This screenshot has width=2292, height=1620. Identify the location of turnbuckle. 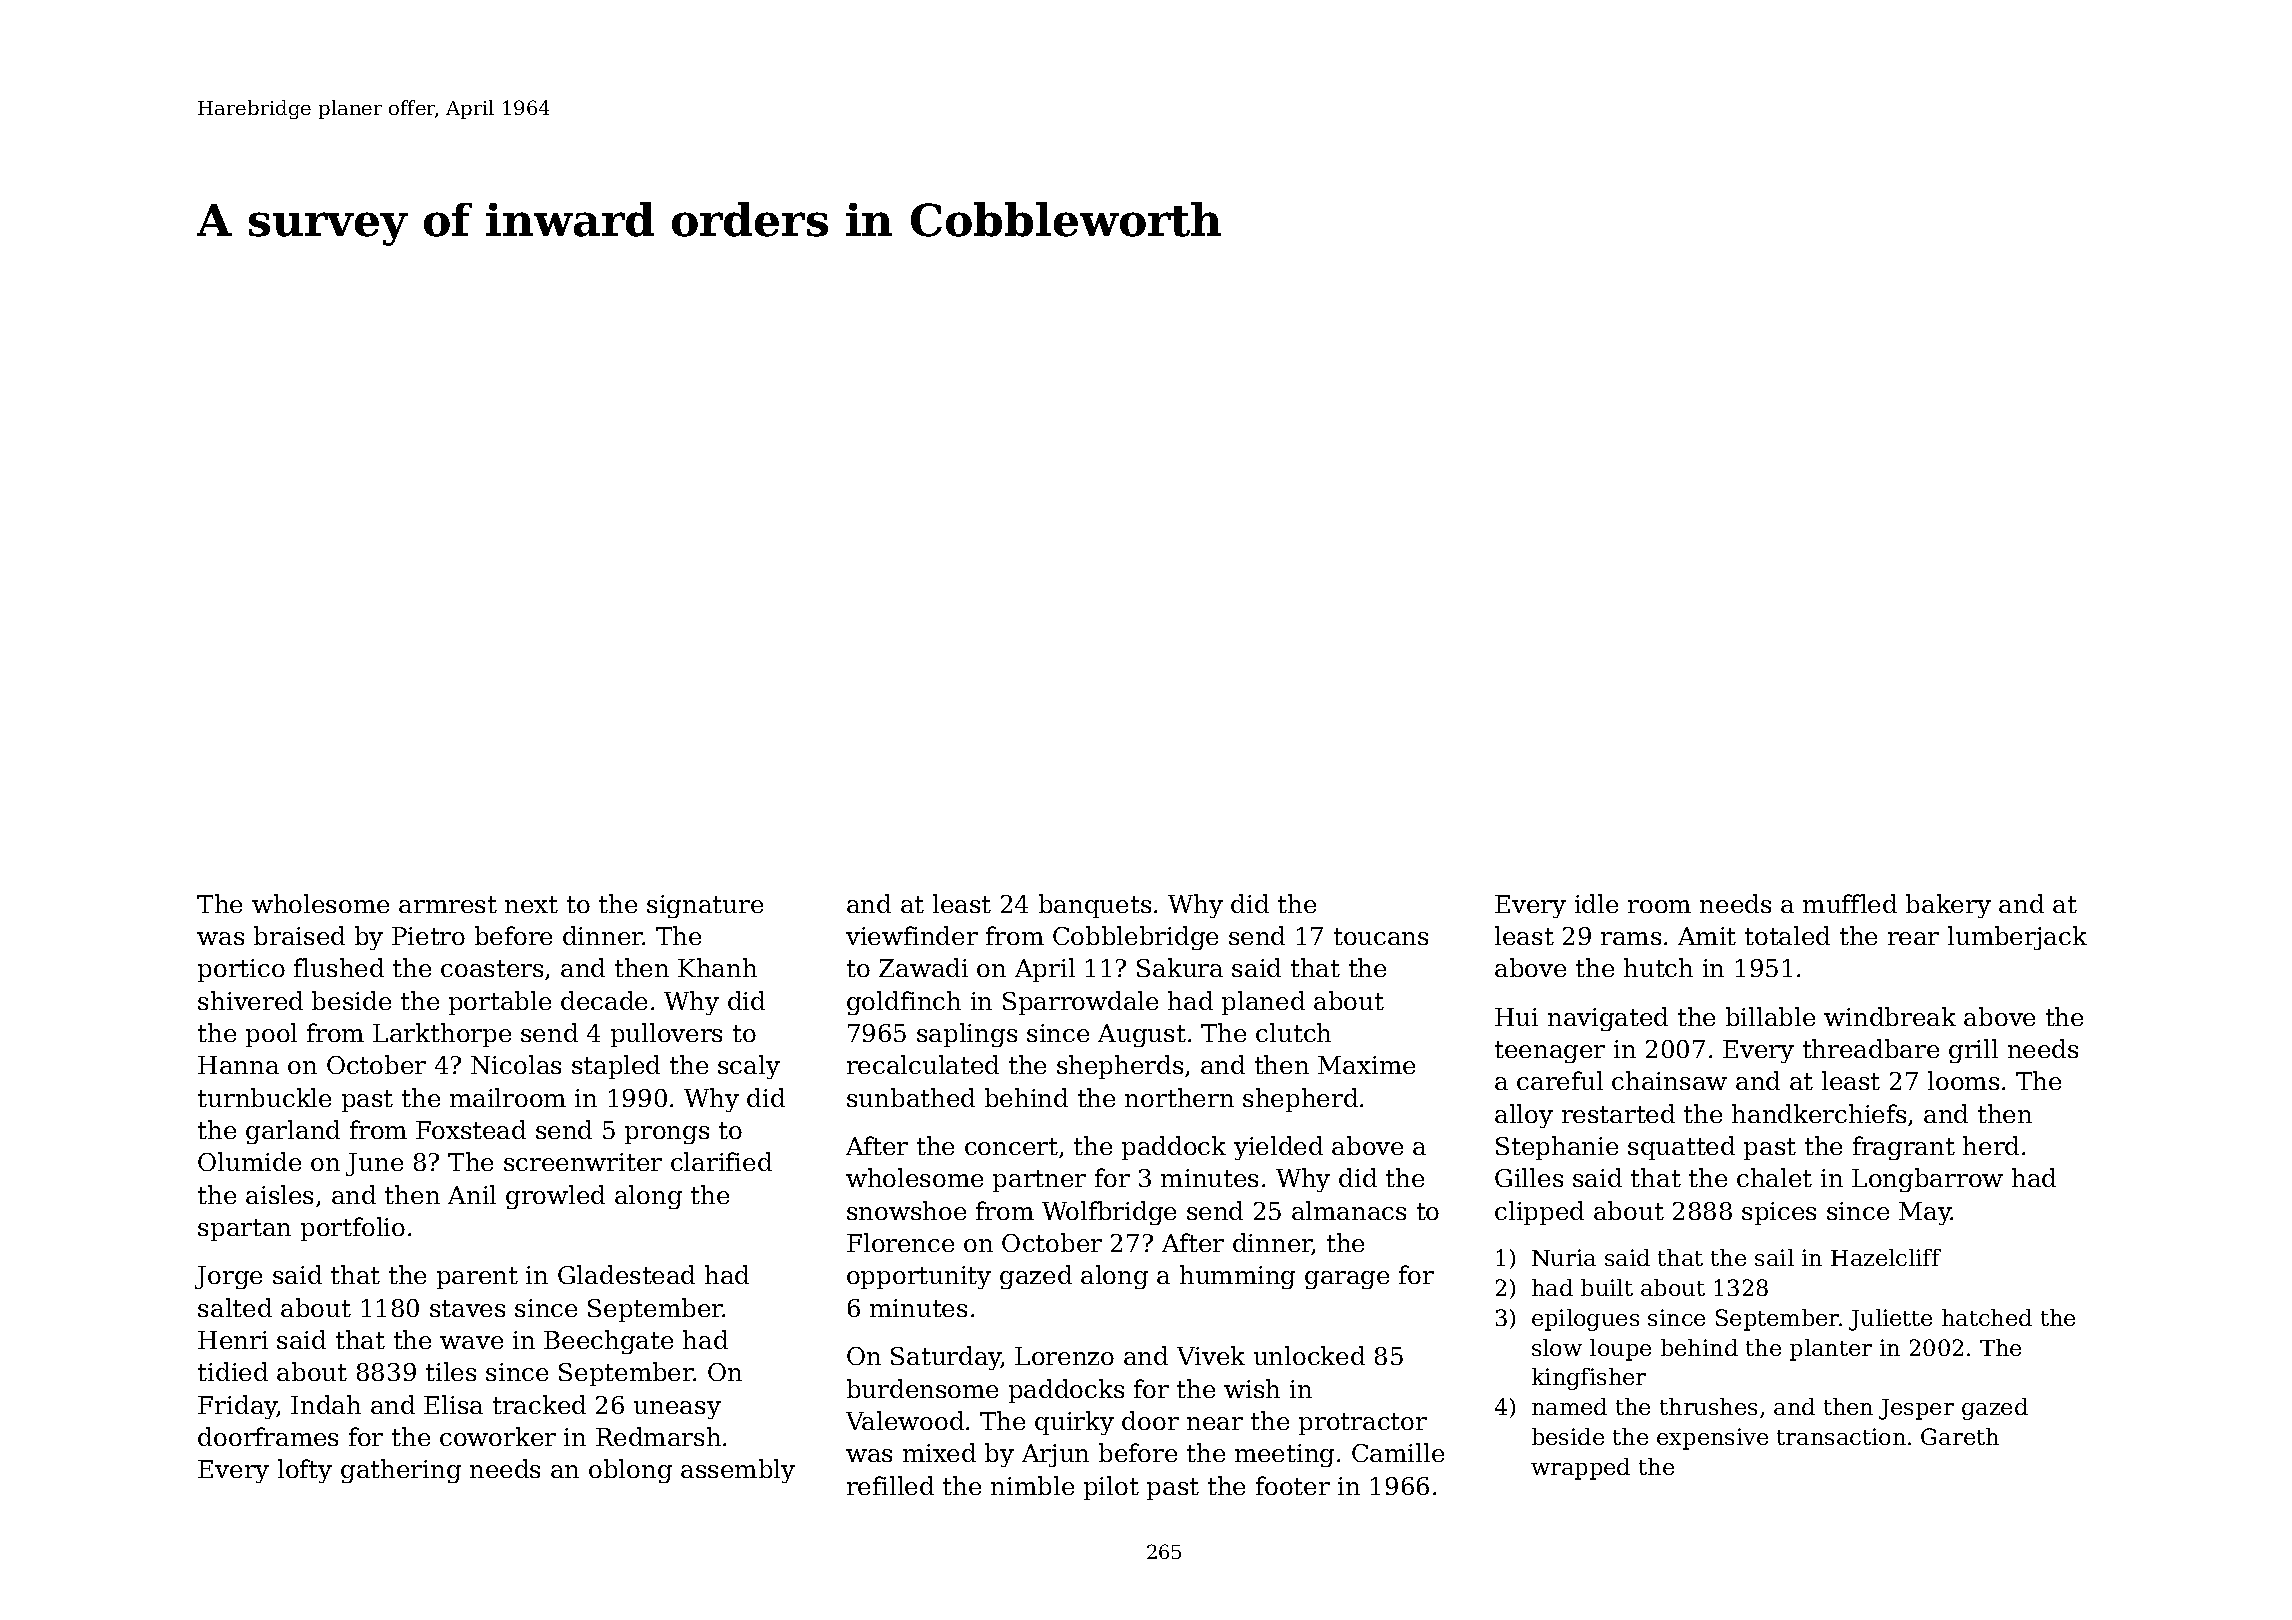
(264, 1097).
